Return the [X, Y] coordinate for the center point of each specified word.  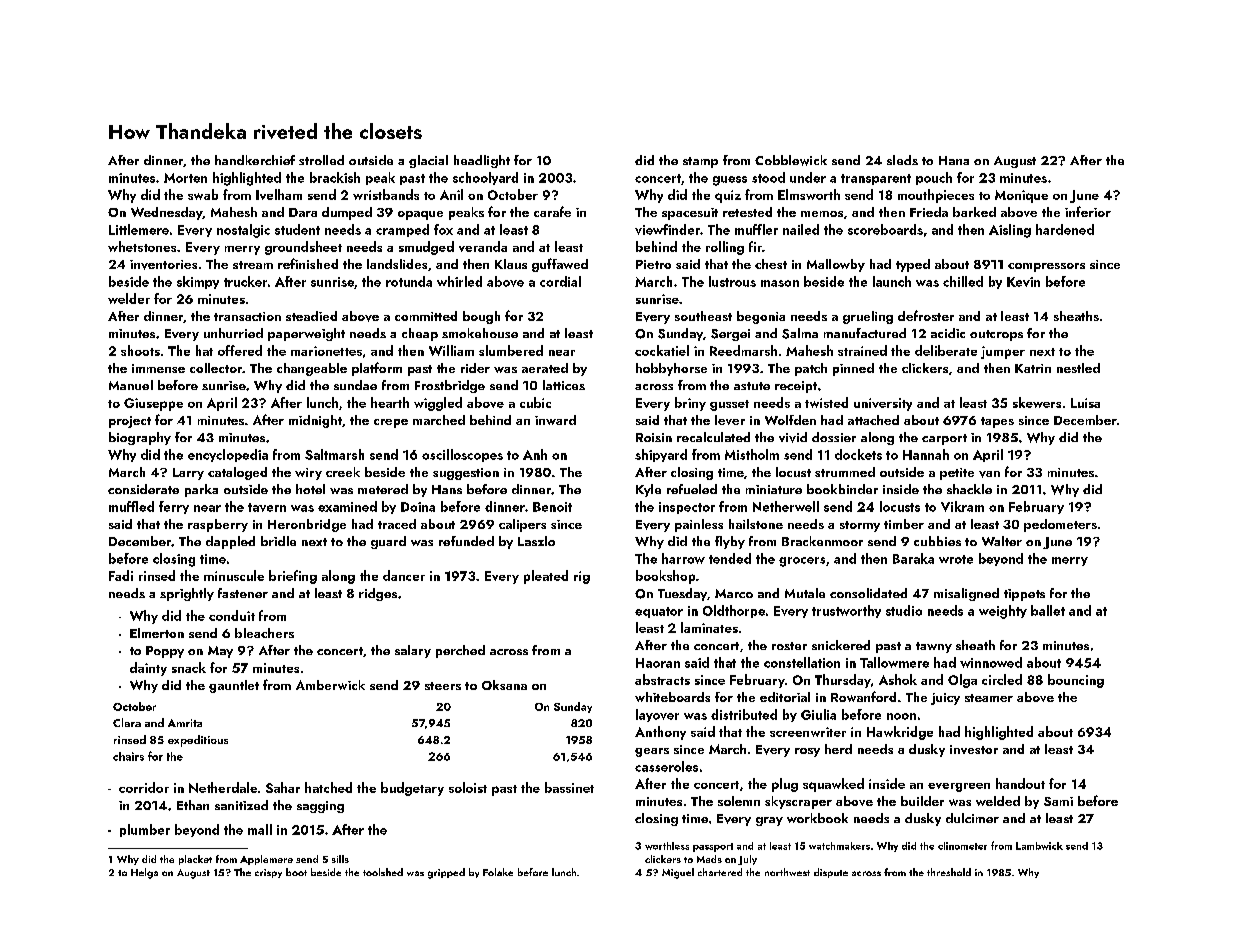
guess [730, 181]
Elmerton [157, 633]
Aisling [1010, 231]
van [989, 474]
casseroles [666, 766]
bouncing [1076, 681]
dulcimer [972, 818]
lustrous [732, 281]
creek [343, 472]
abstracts [662, 679]
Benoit [552, 507]
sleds [902, 160]
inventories [163, 265]
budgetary [412, 789]
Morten [185, 178]
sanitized [241, 805]
